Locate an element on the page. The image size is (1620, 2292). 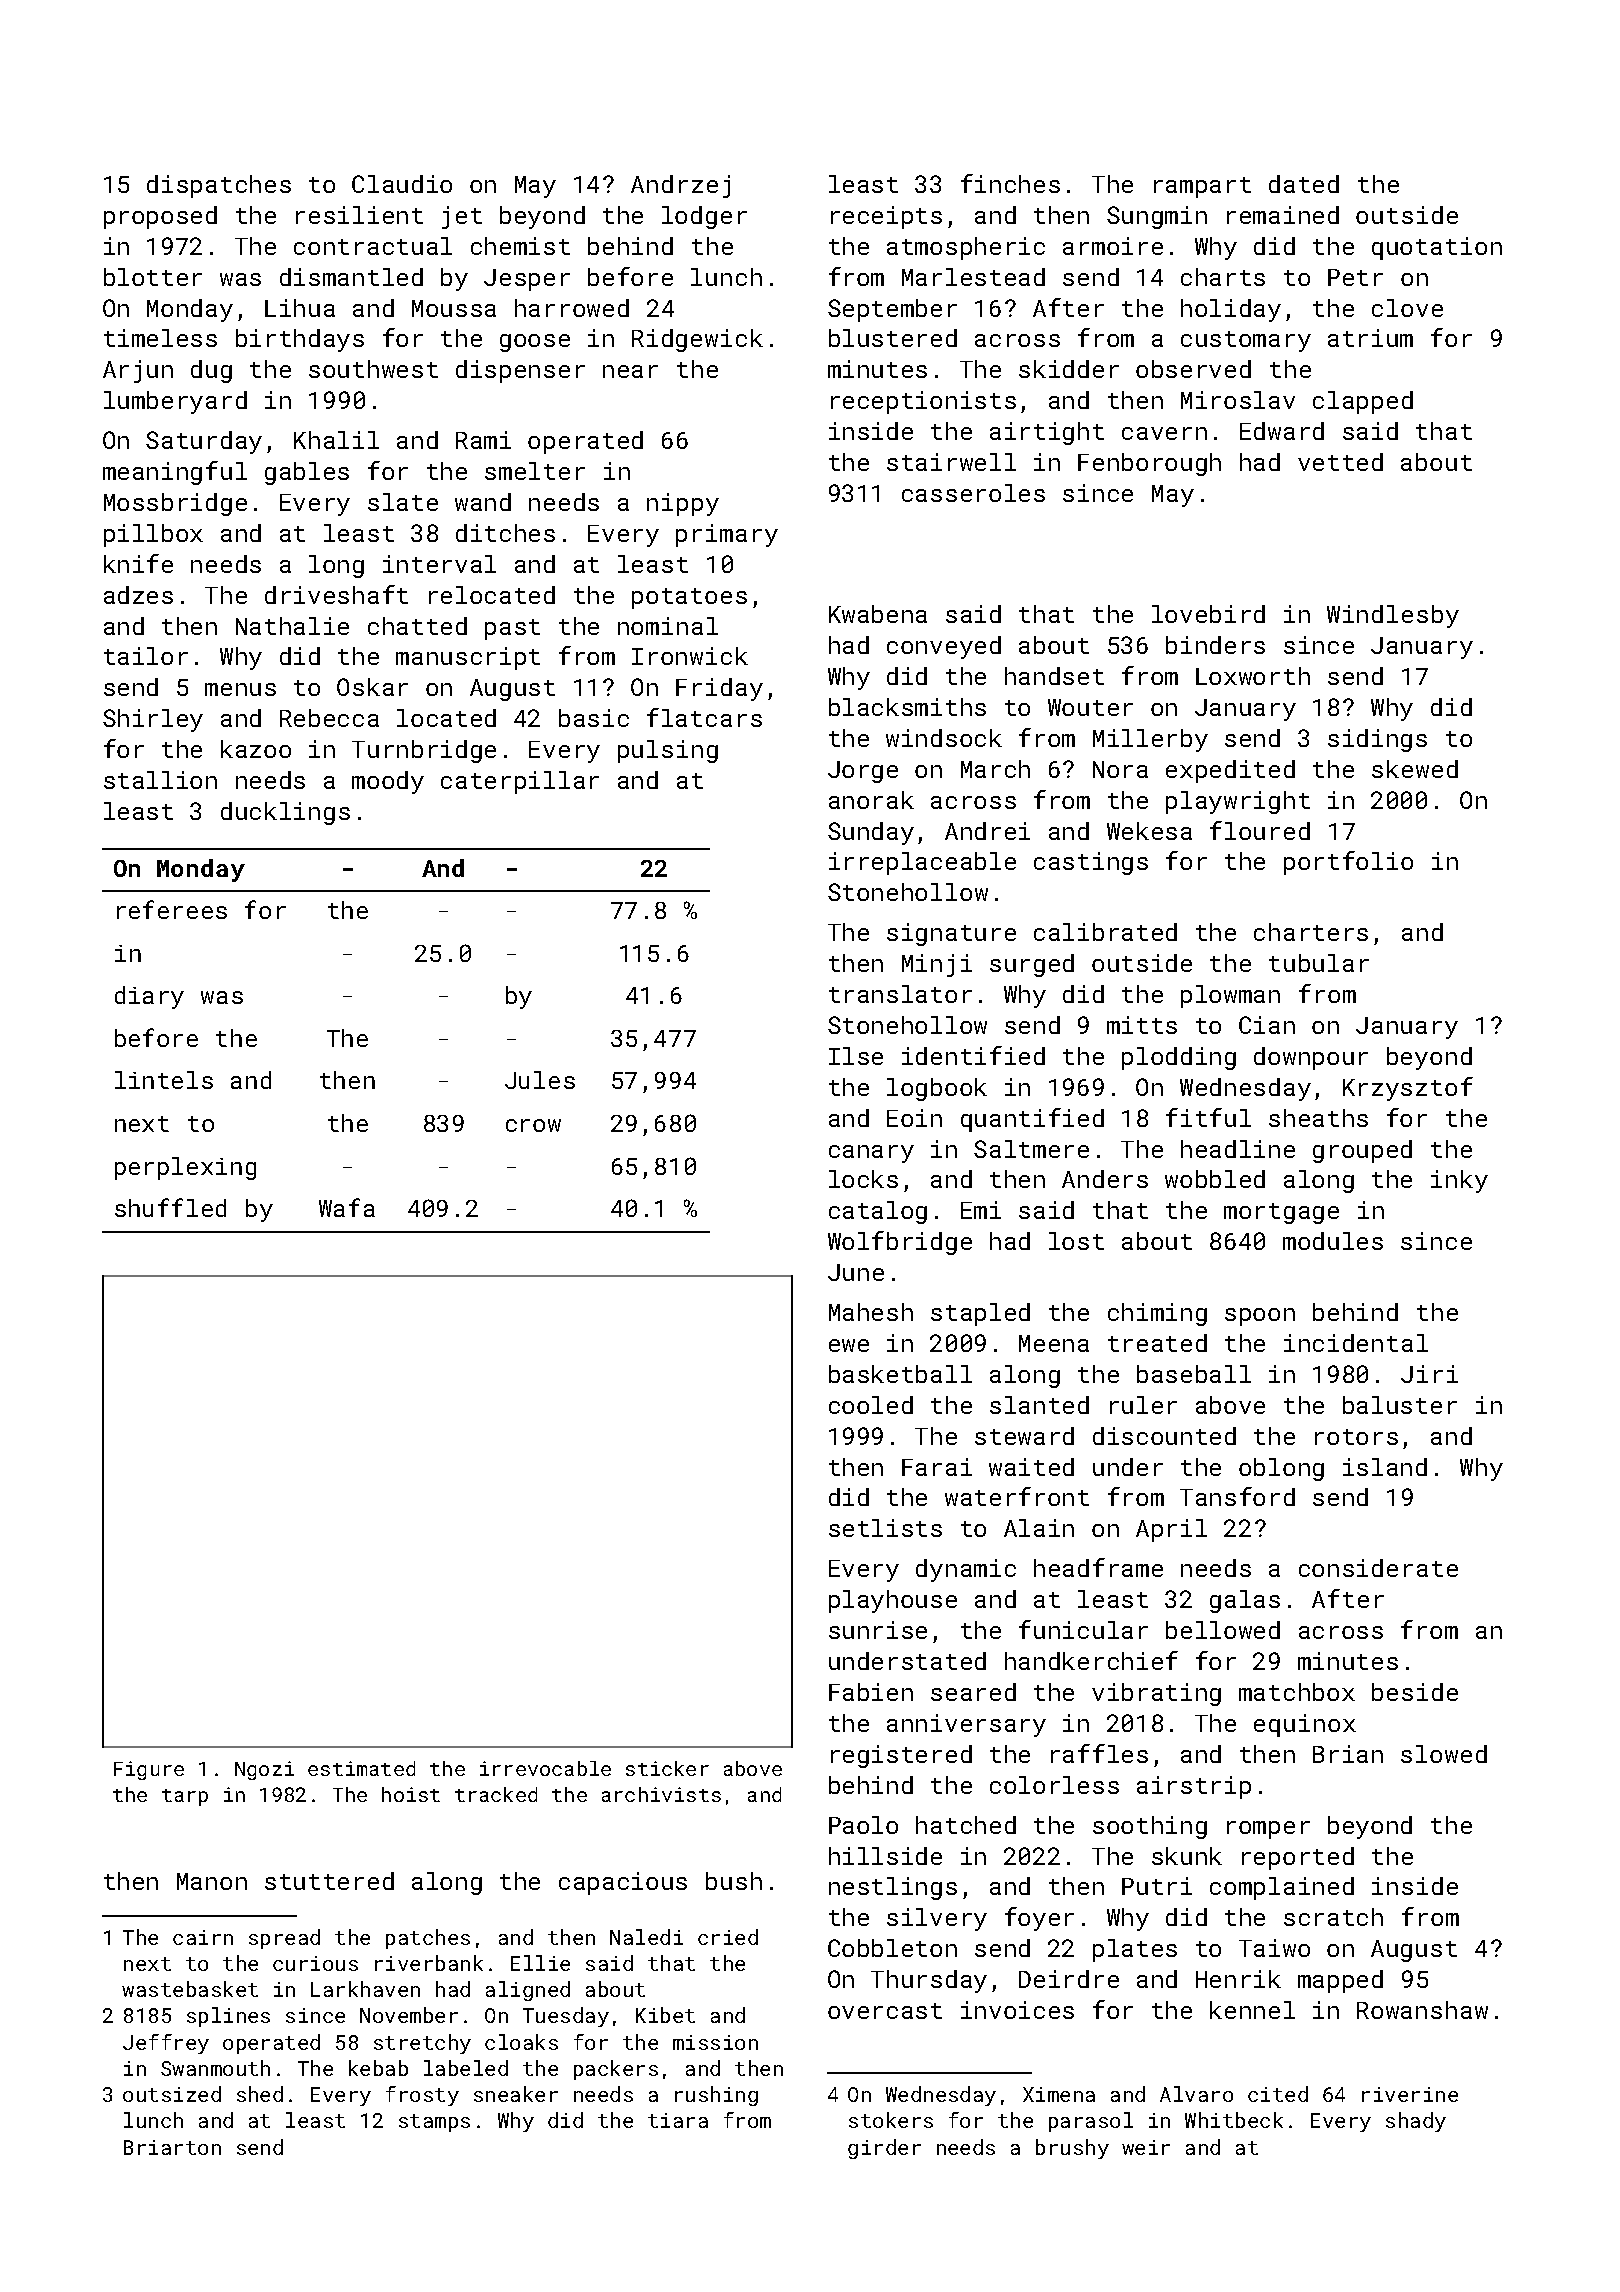
Jules is located at coordinates (540, 1080).
